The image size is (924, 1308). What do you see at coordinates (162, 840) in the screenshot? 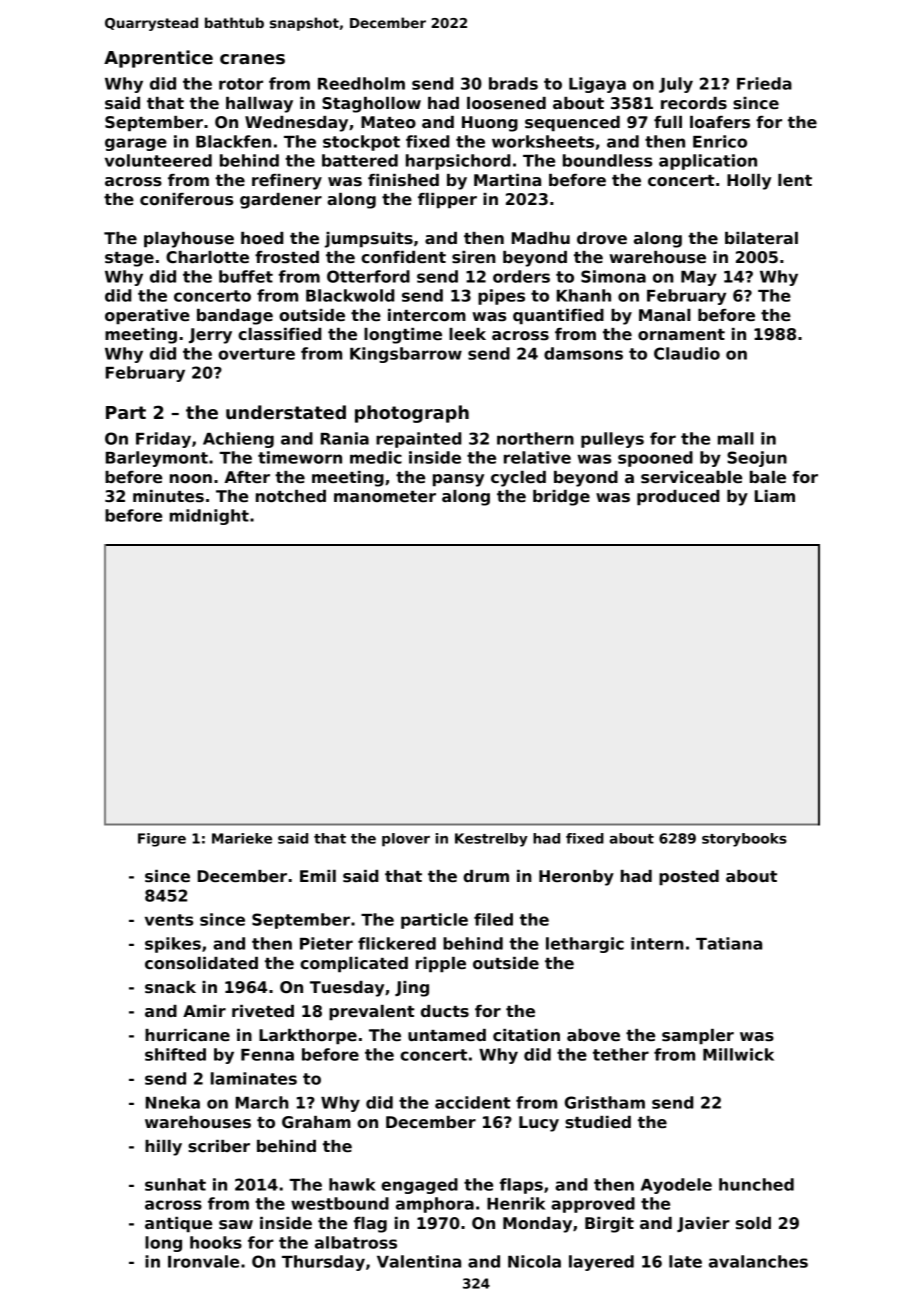
I see `Figure` at bounding box center [162, 840].
